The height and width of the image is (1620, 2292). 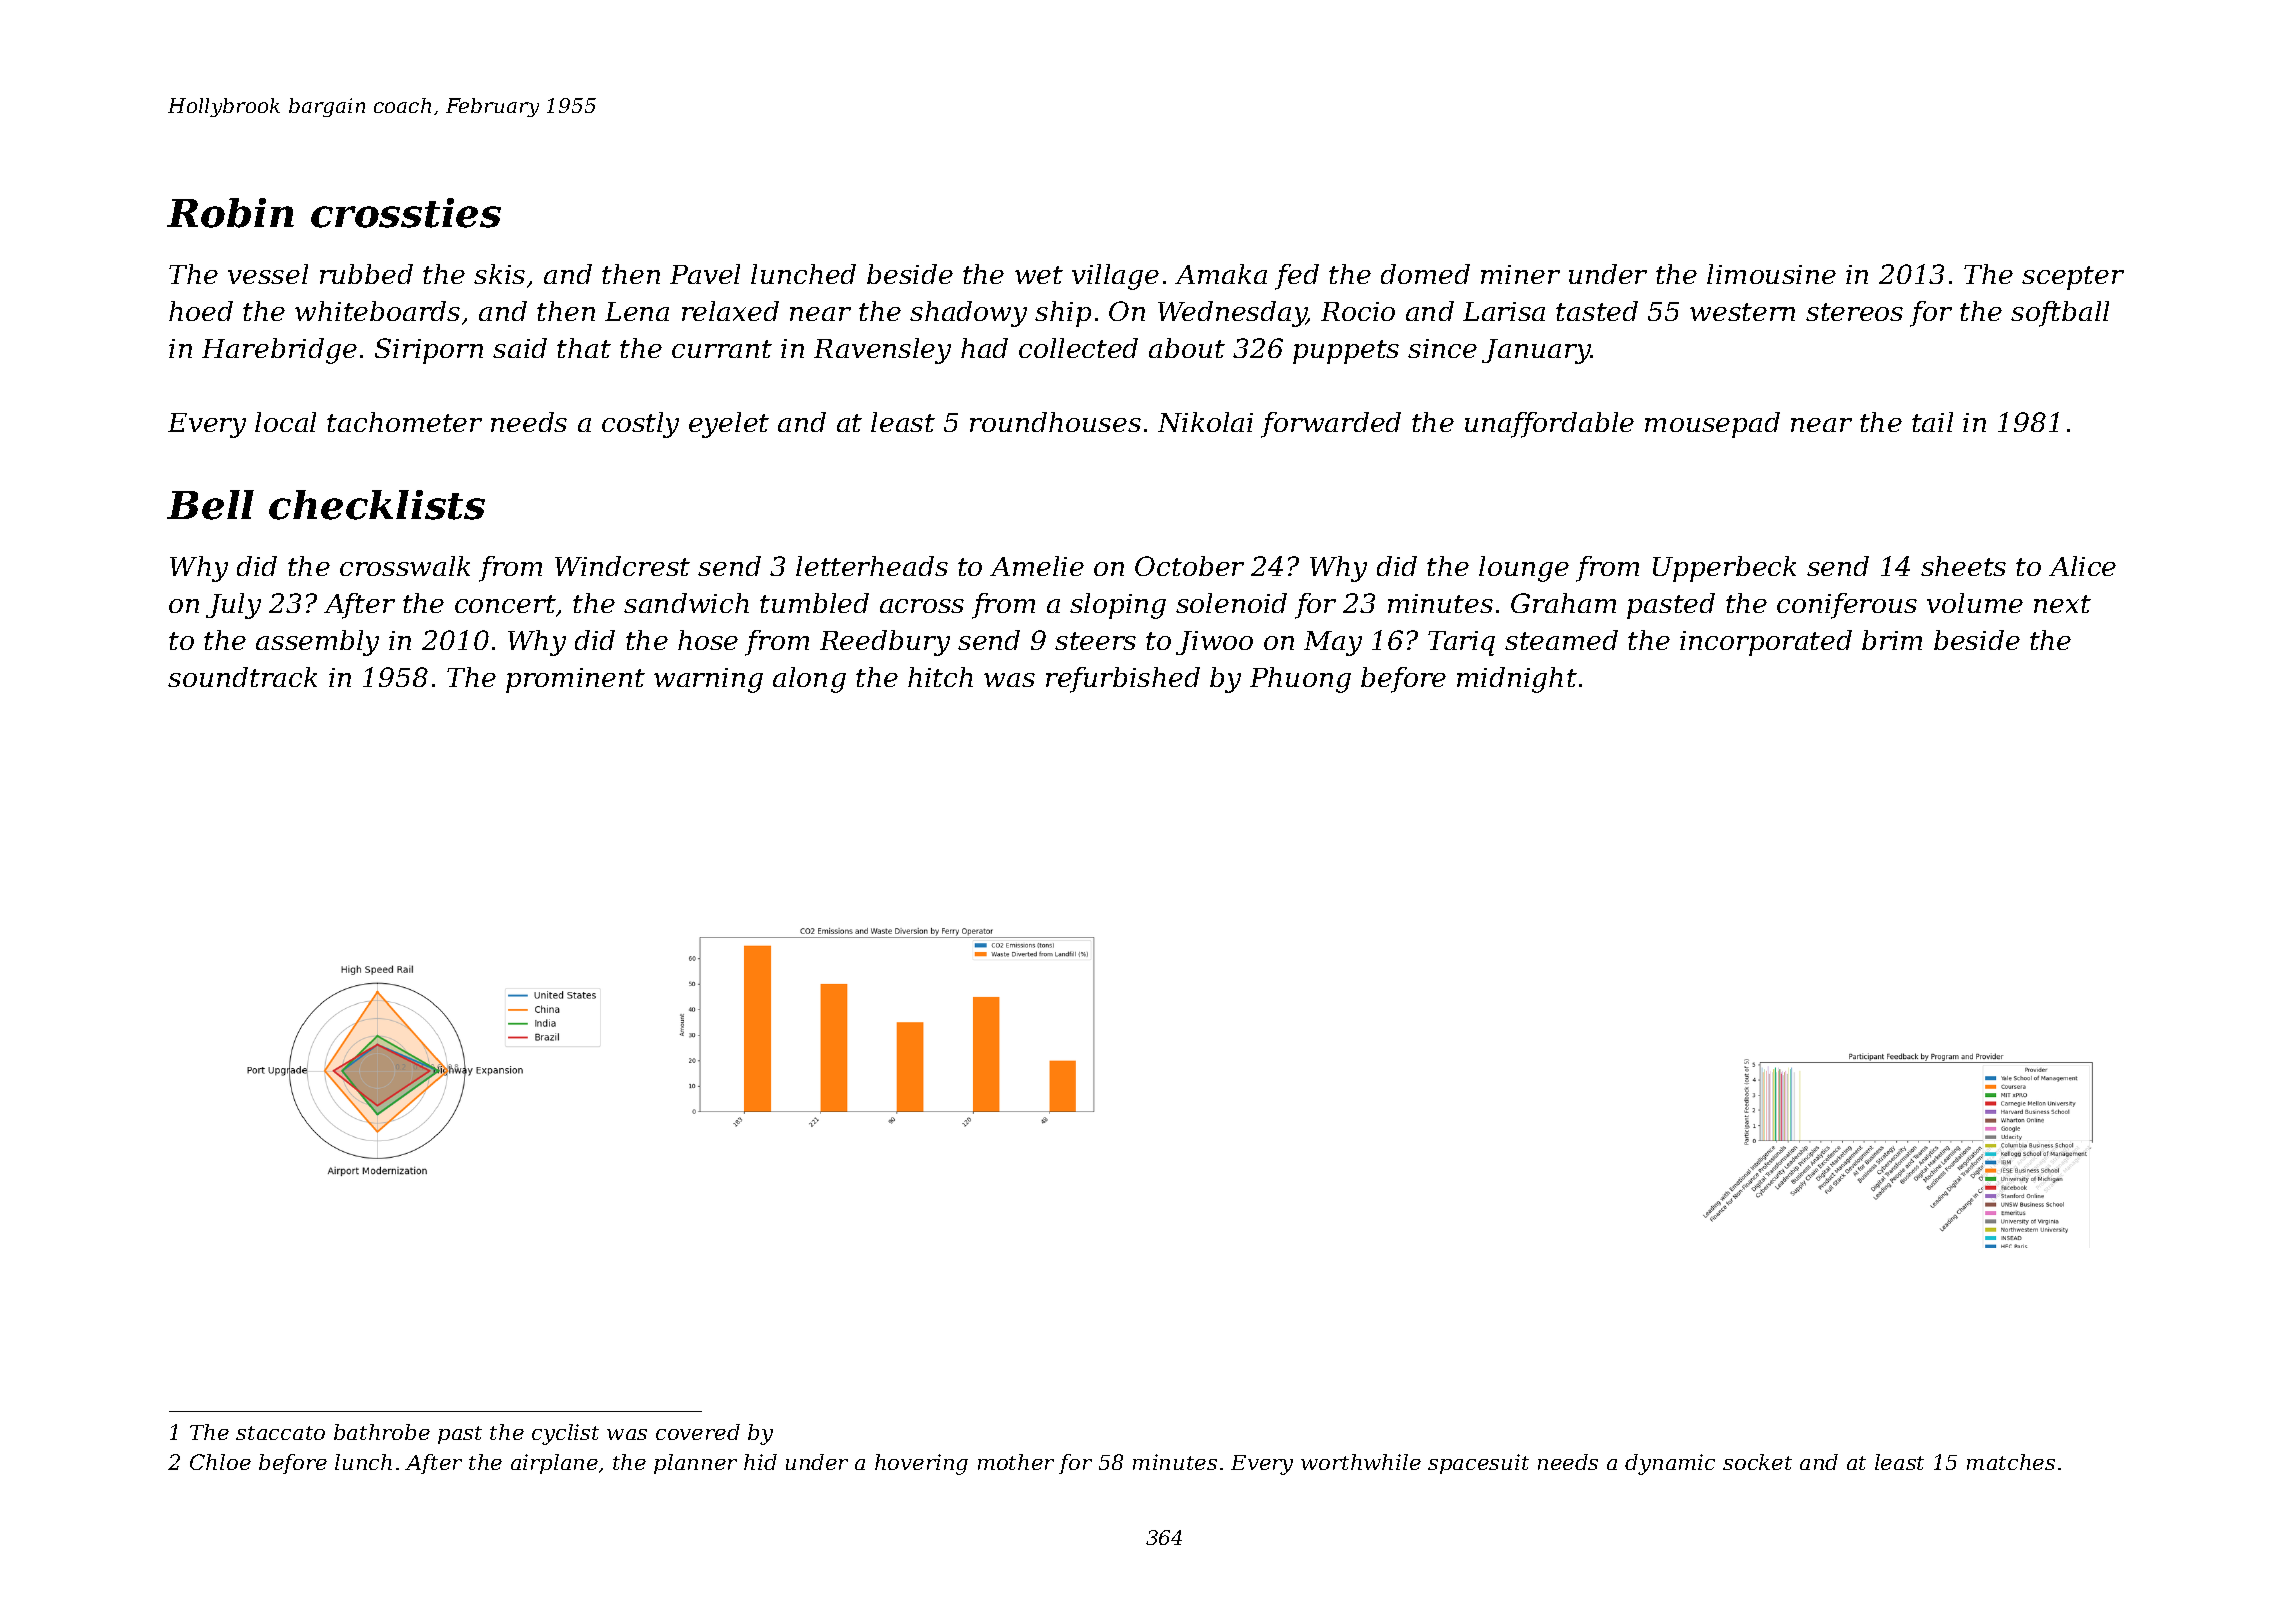 What do you see at coordinates (1055, 422) in the image?
I see `roundhouses` at bounding box center [1055, 422].
